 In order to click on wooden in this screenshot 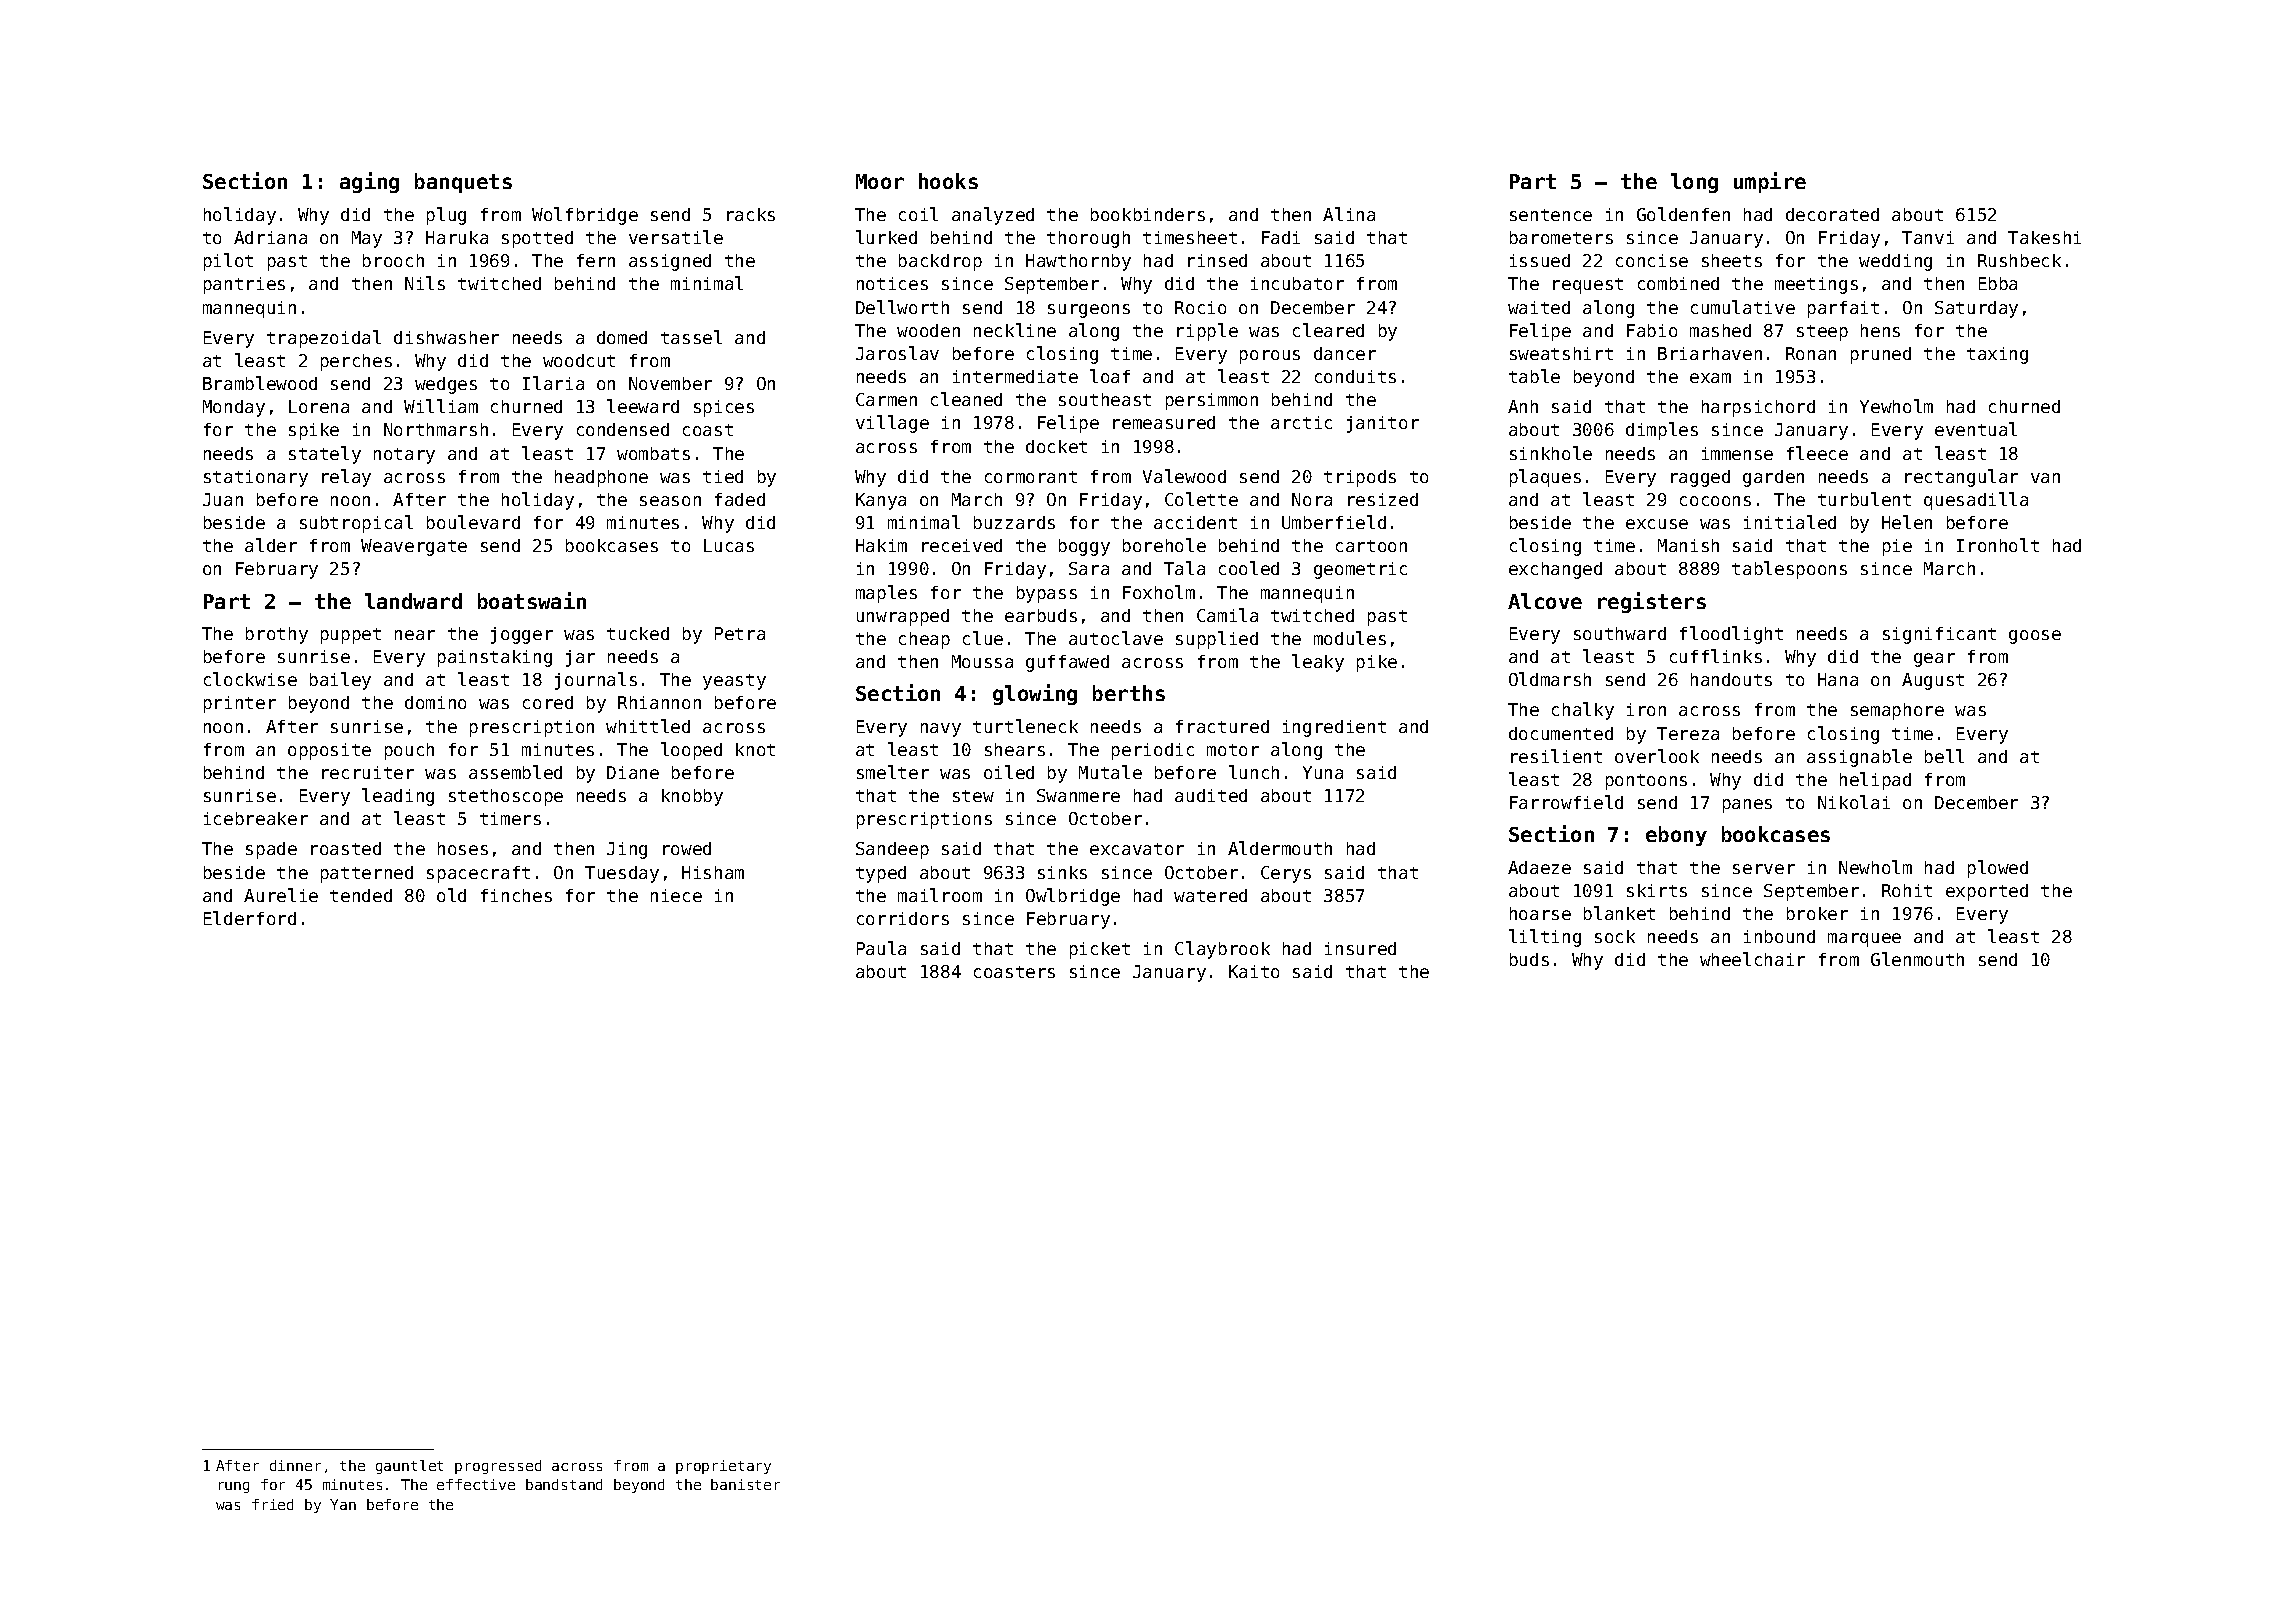, I will do `click(928, 330)`.
